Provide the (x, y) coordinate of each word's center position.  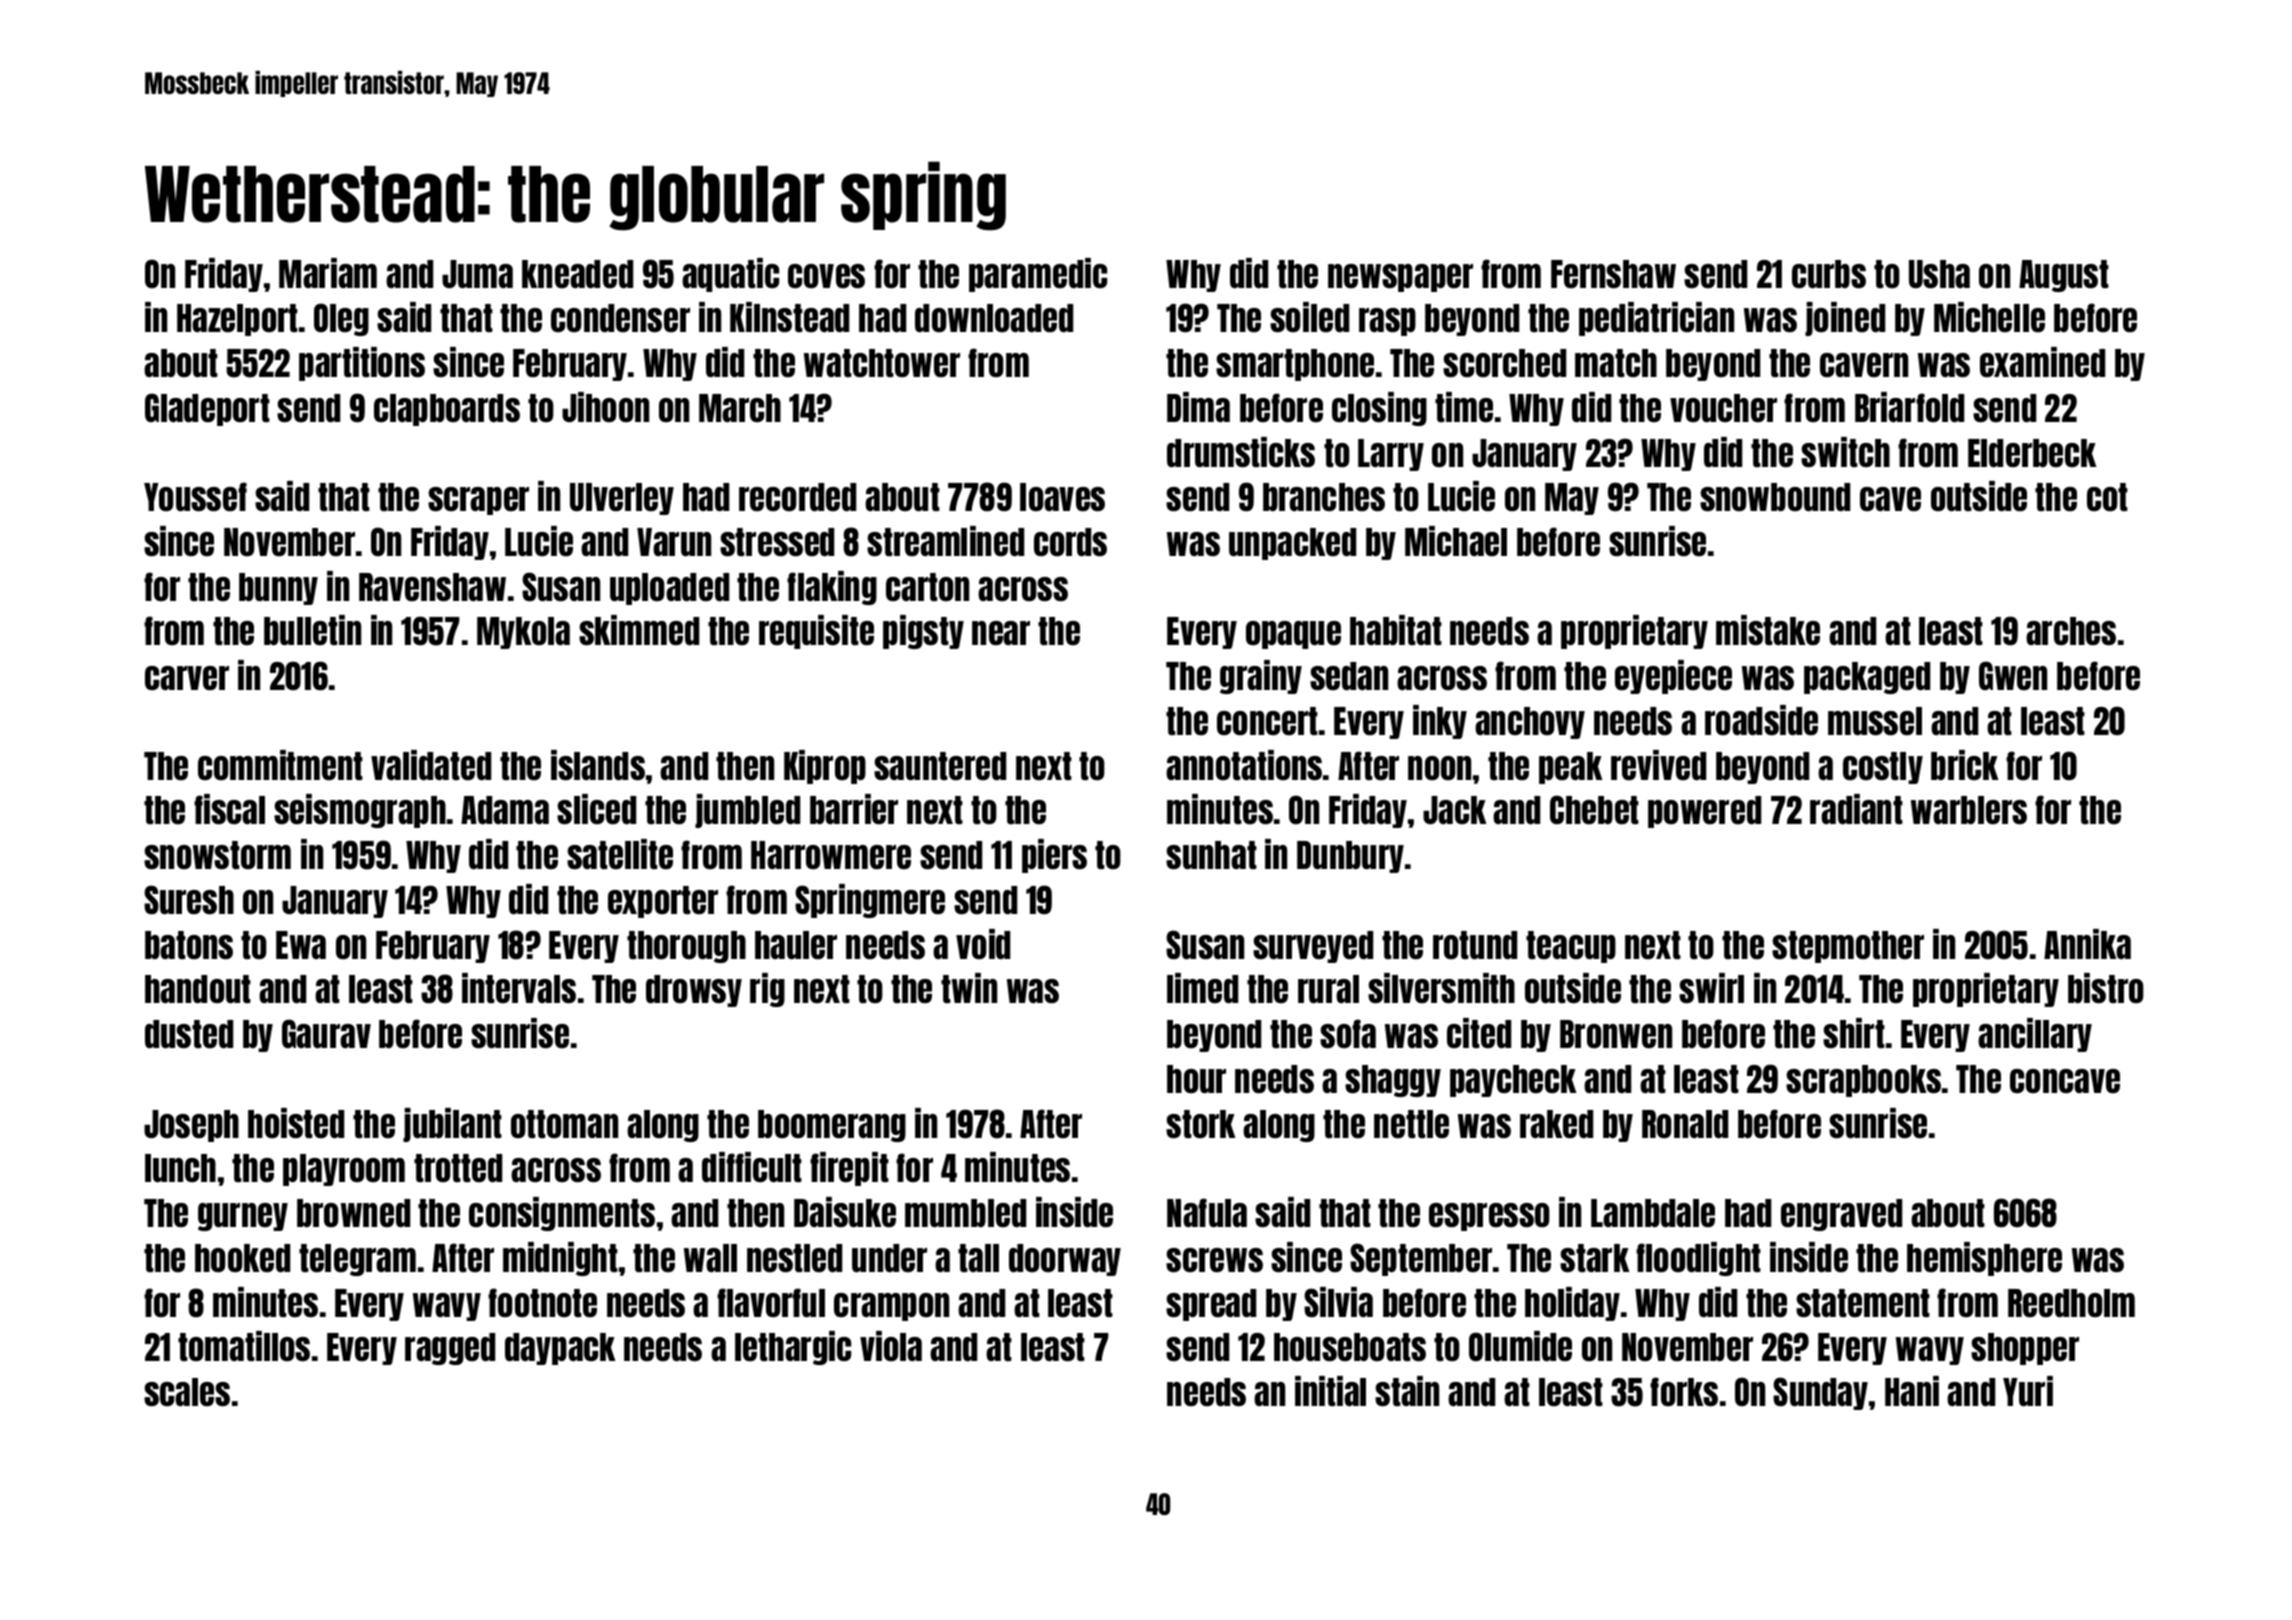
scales (187, 1392)
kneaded (577, 274)
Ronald (1685, 1124)
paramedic (1038, 275)
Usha (1939, 274)
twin (969, 988)
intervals (519, 988)
